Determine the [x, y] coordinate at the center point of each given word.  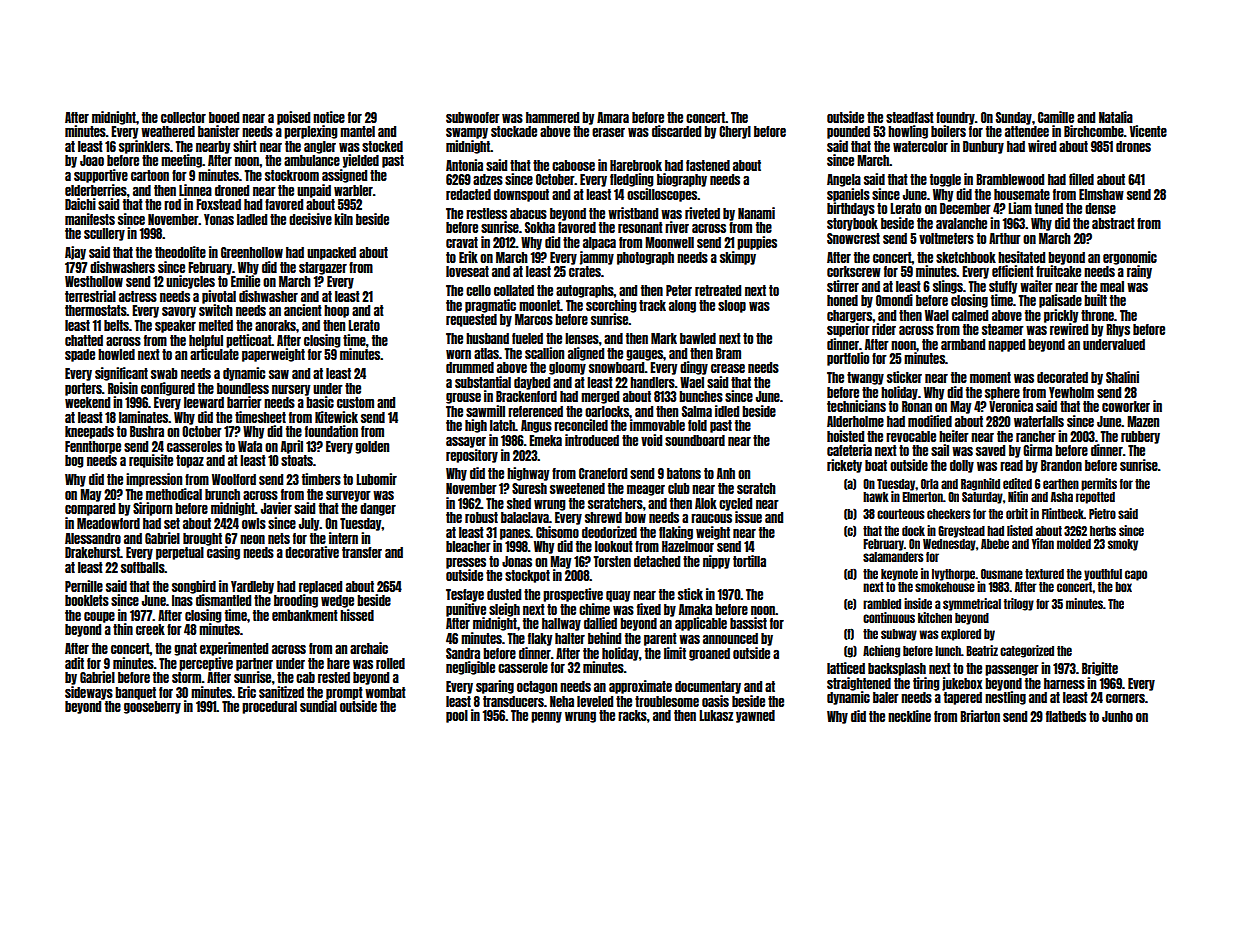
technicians [856, 406]
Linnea [195, 190]
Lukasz [716, 715]
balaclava [525, 517]
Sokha [540, 227]
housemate [1022, 194]
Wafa [250, 446]
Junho [1117, 716]
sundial [318, 706]
